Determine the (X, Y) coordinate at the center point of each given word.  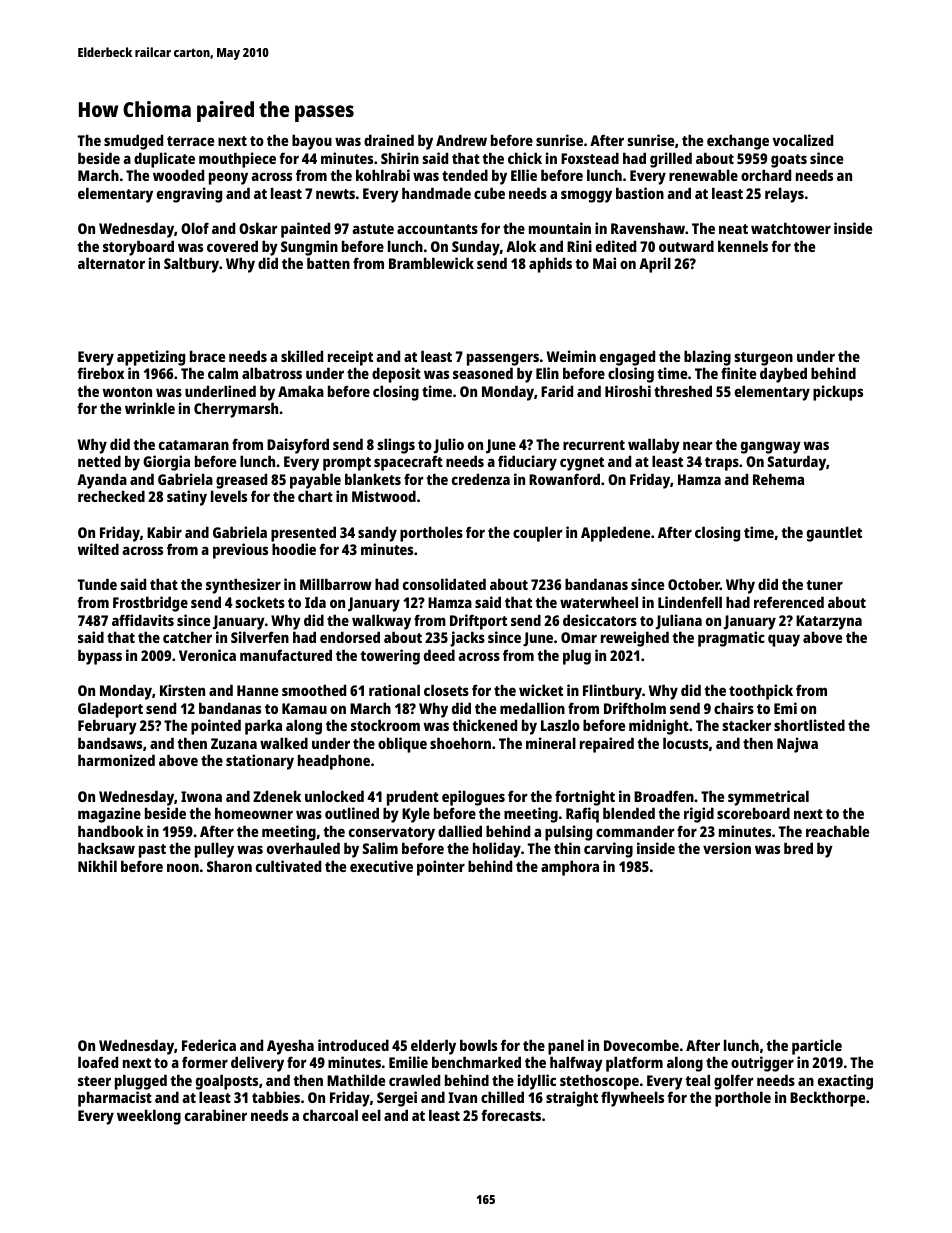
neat (733, 229)
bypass (100, 657)
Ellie (524, 175)
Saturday (796, 463)
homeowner (254, 813)
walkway (381, 622)
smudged (133, 142)
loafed (98, 1062)
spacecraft (408, 463)
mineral (551, 743)
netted (99, 461)
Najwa (797, 745)
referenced (789, 602)
